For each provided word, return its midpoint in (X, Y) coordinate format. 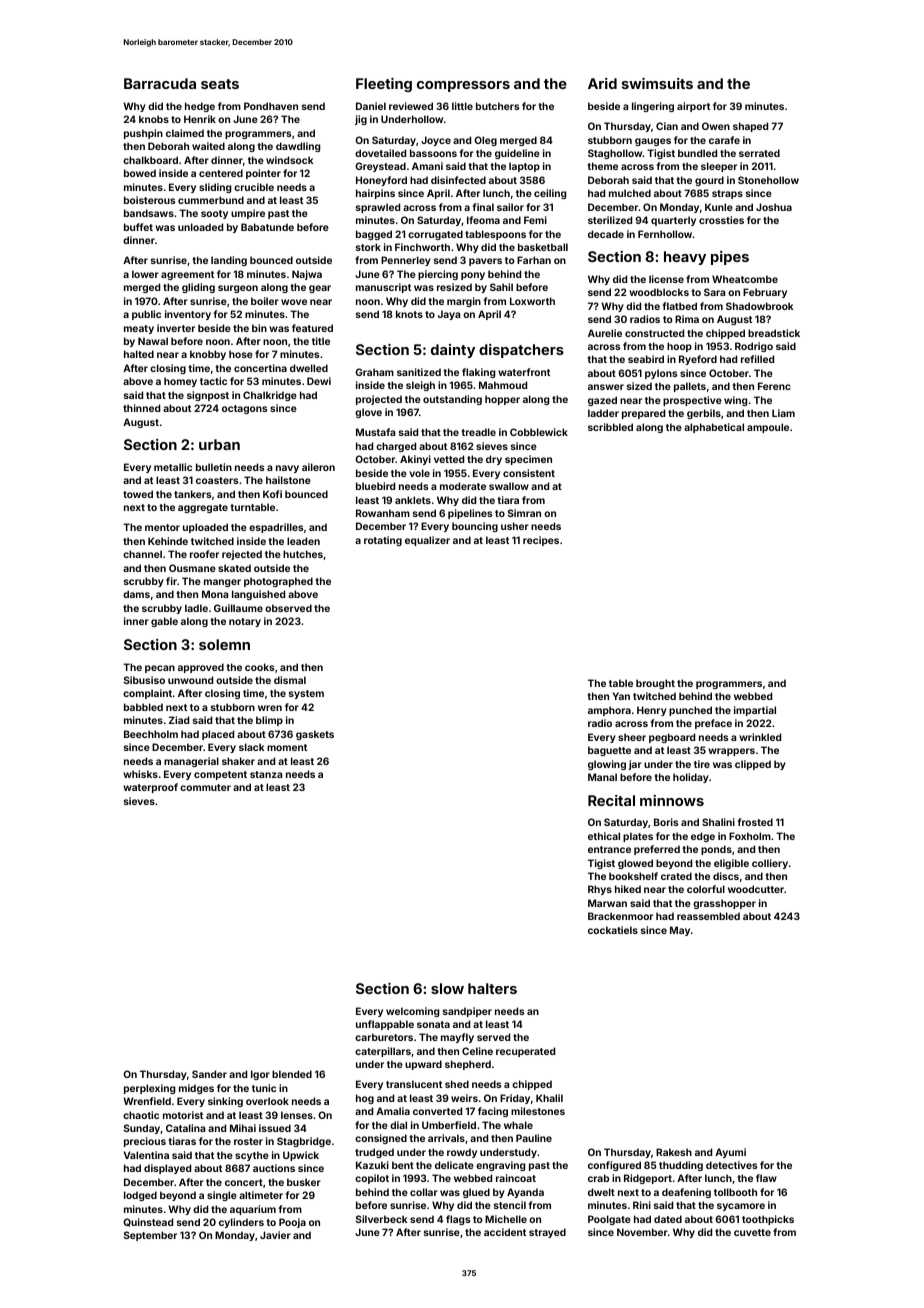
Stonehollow (768, 180)
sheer (632, 737)
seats (220, 84)
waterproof (150, 788)
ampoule (768, 428)
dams (136, 594)
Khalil (549, 1098)
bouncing (475, 527)
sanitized (419, 372)
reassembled (708, 916)
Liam (783, 413)
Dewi (319, 381)
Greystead (380, 167)
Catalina (185, 1128)
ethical (604, 836)
